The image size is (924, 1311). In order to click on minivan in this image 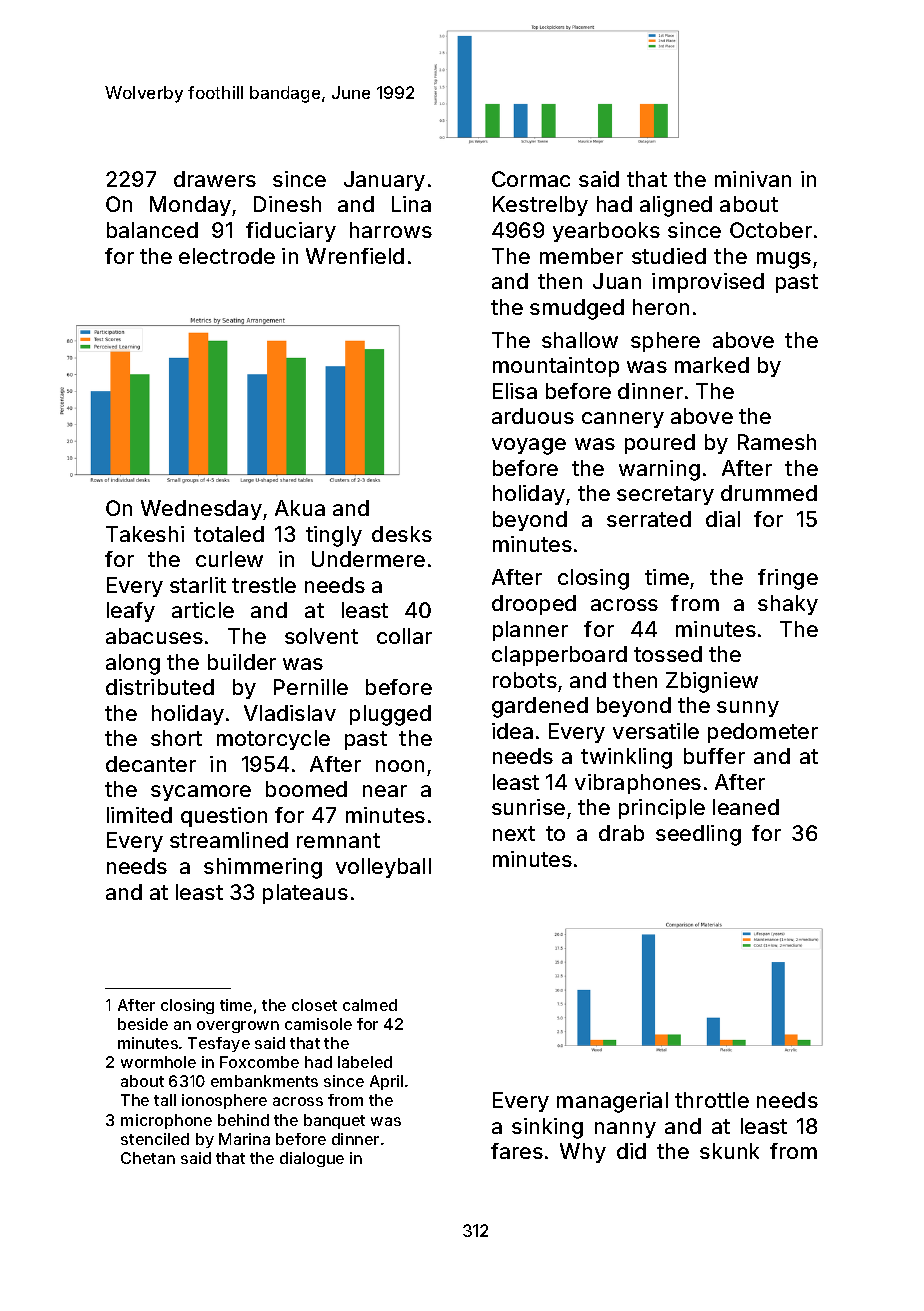, I will do `click(753, 179)`.
